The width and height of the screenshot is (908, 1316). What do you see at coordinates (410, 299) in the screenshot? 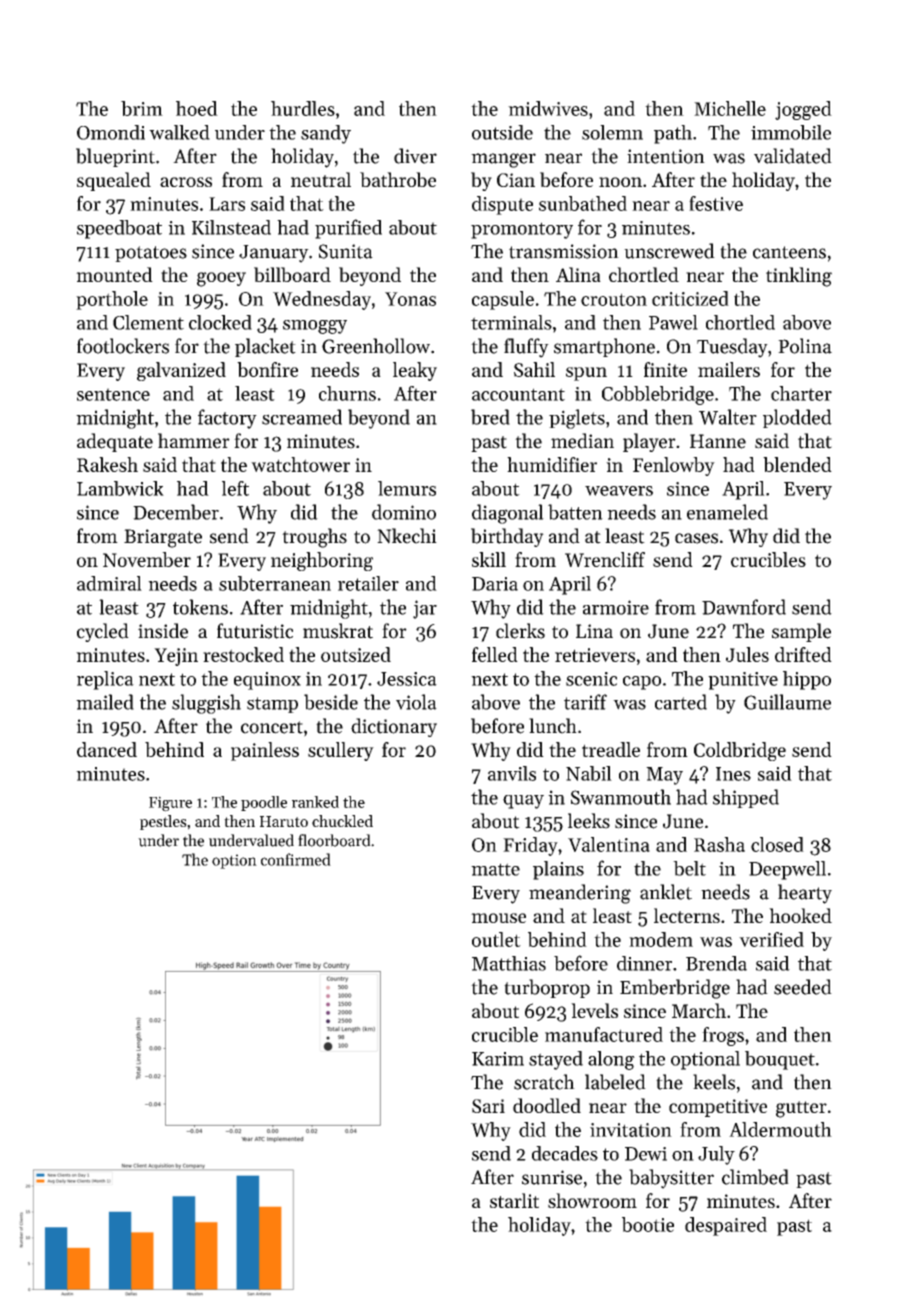
I see `Yonas` at bounding box center [410, 299].
